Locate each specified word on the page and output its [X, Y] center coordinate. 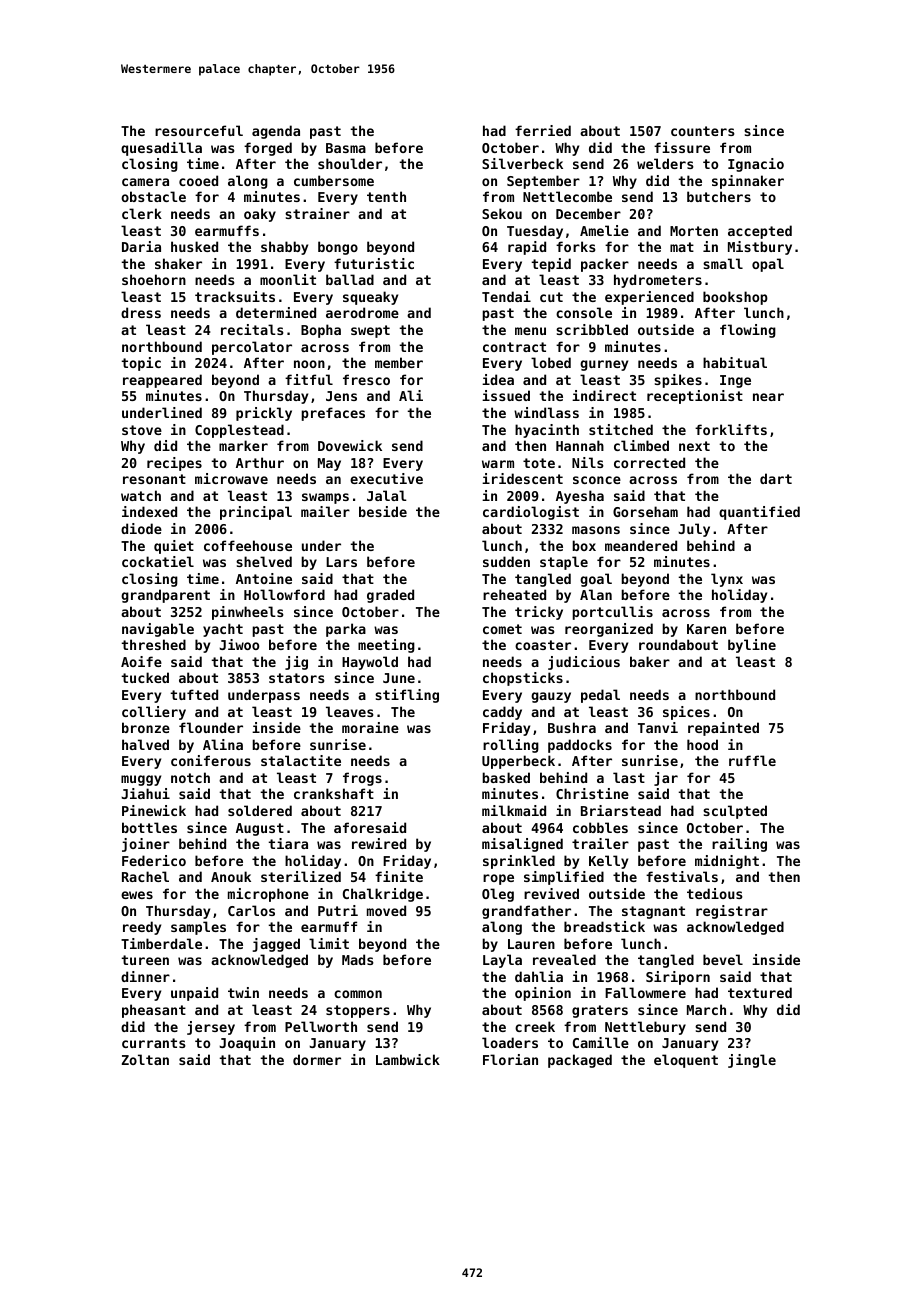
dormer [317, 1059]
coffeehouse [248, 545]
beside [383, 511]
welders [665, 163]
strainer [317, 213]
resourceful [199, 130]
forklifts [731, 429]
